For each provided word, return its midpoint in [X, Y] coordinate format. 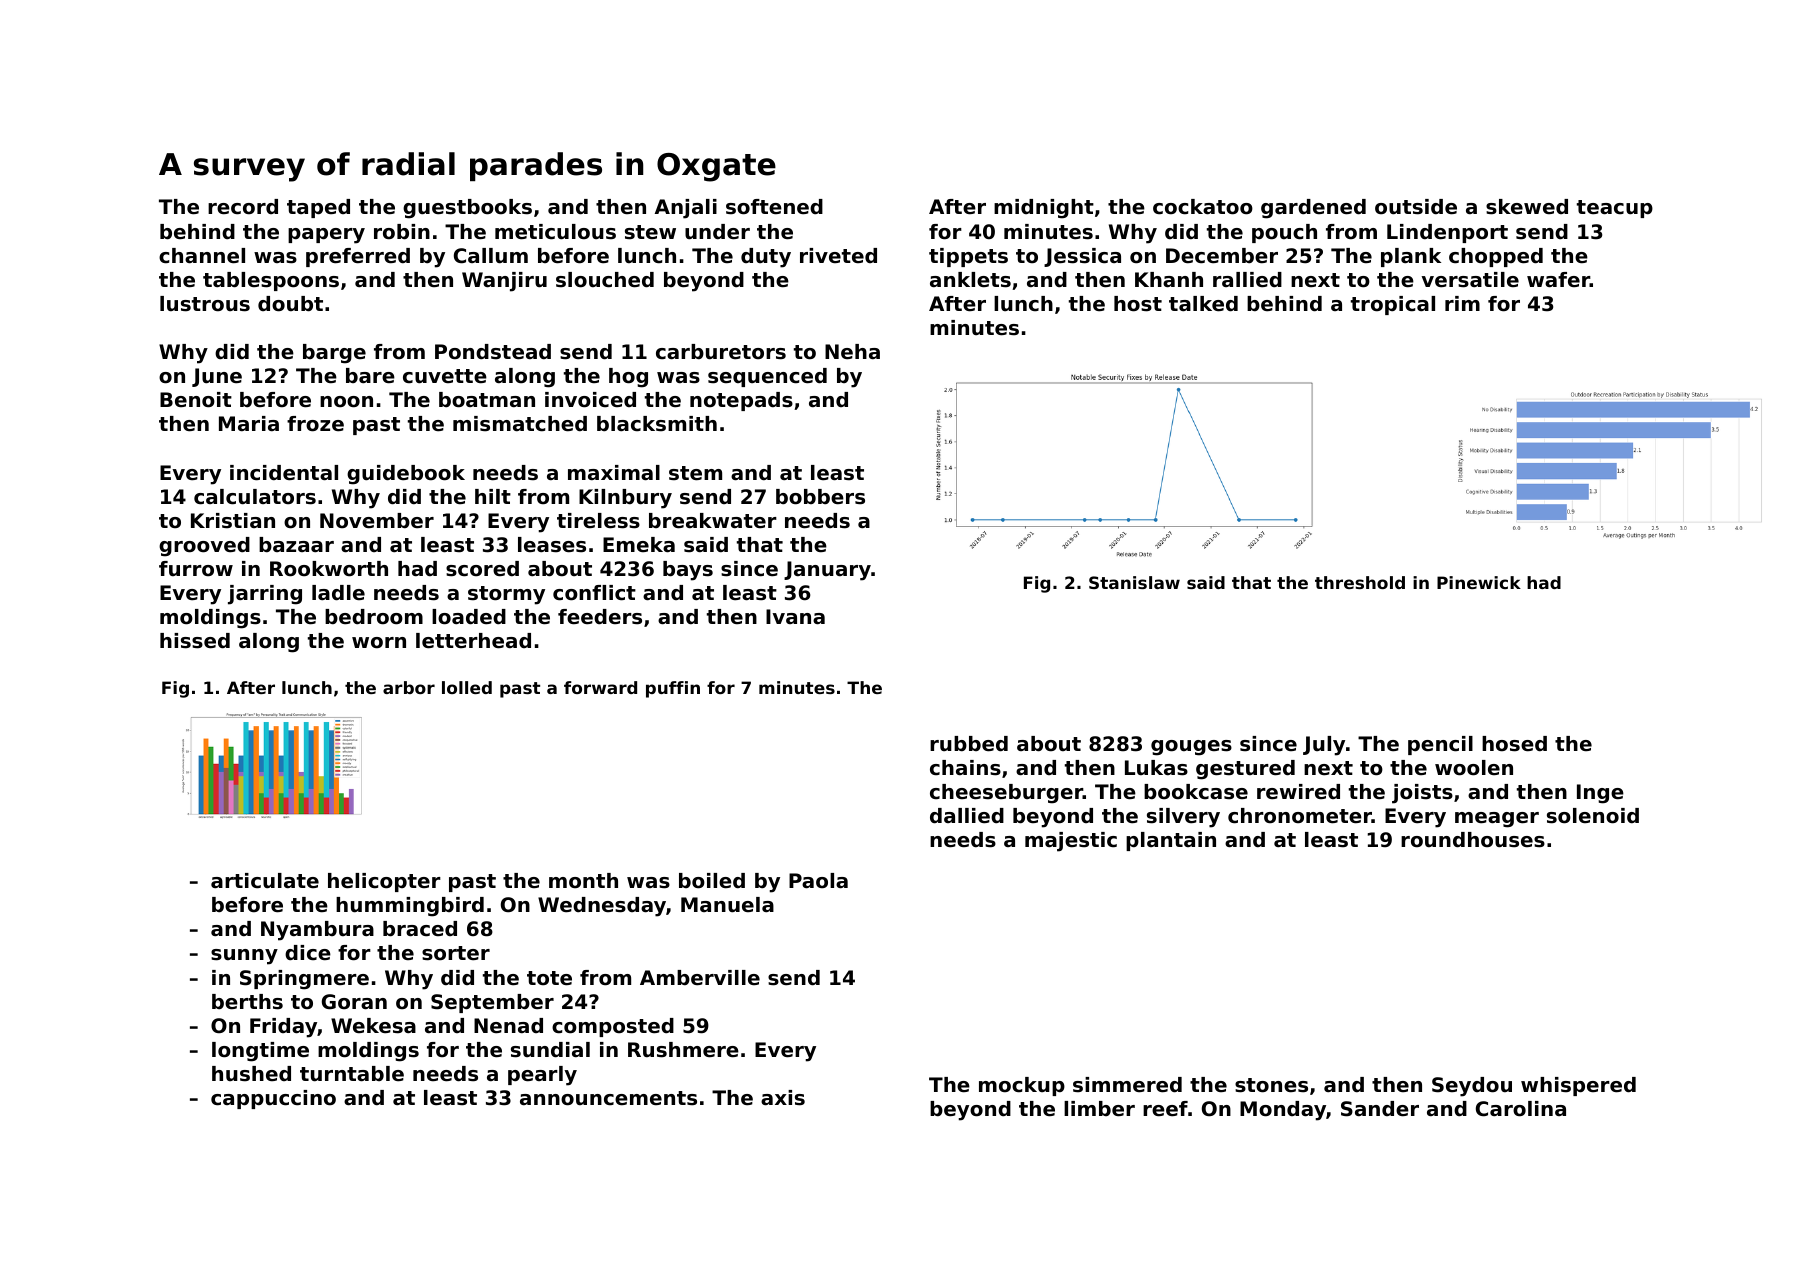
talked [1203, 304]
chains [965, 768]
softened [774, 207]
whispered [1578, 1086]
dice [308, 953]
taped [318, 208]
